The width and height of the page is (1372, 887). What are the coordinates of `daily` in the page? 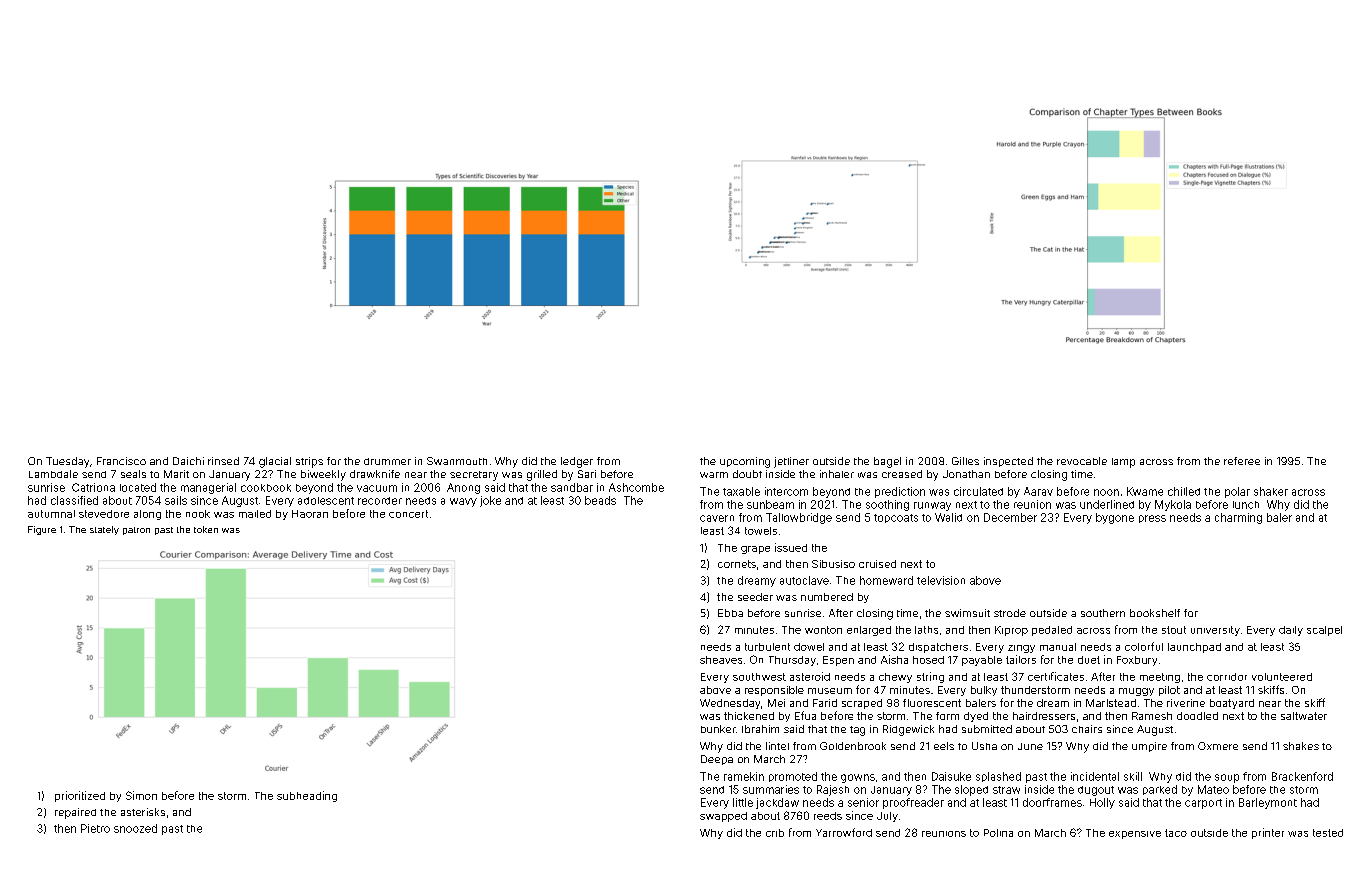 It's located at (1291, 631).
